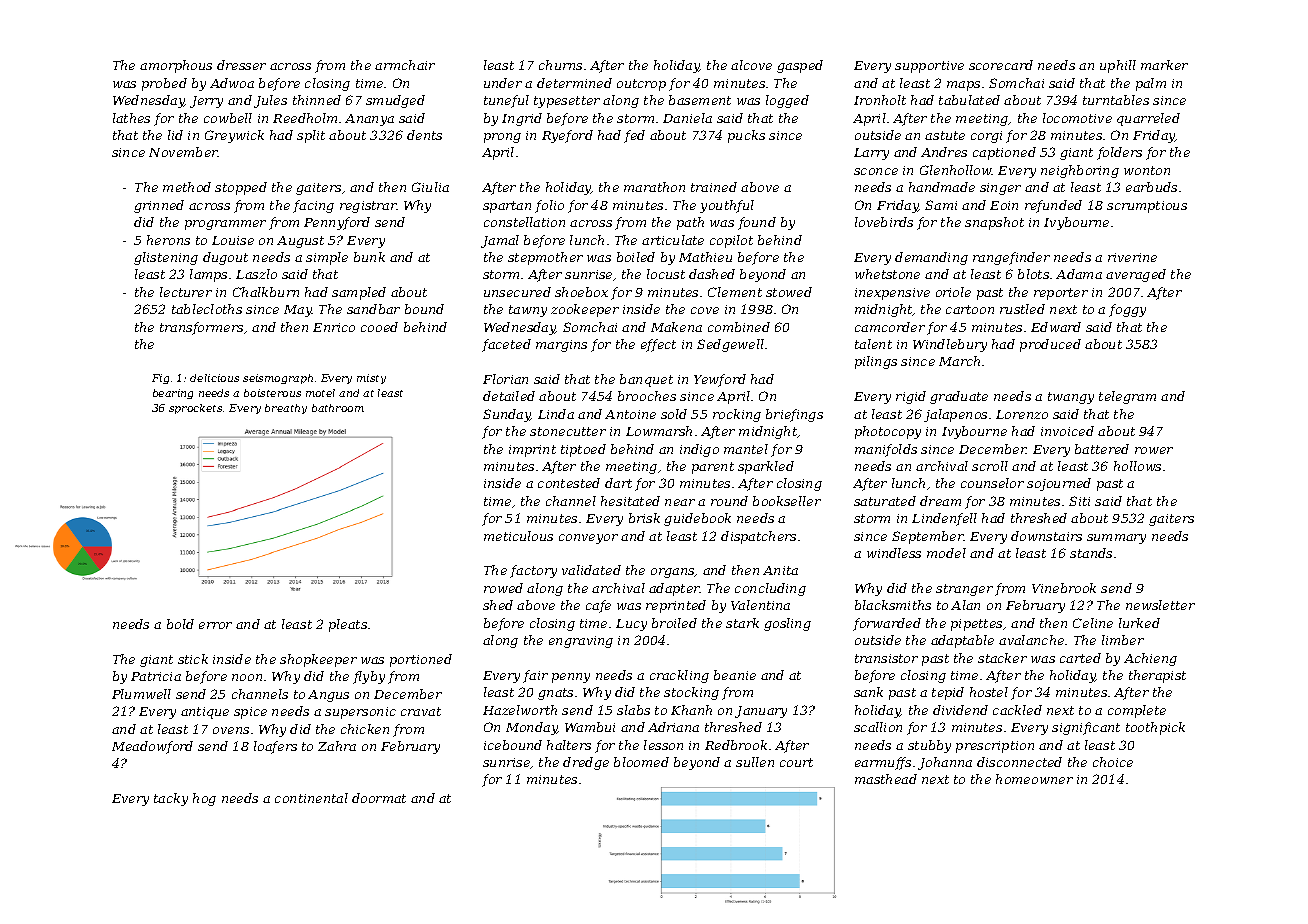  Describe the element at coordinates (868, 692) in the screenshot. I see `sank` at that location.
